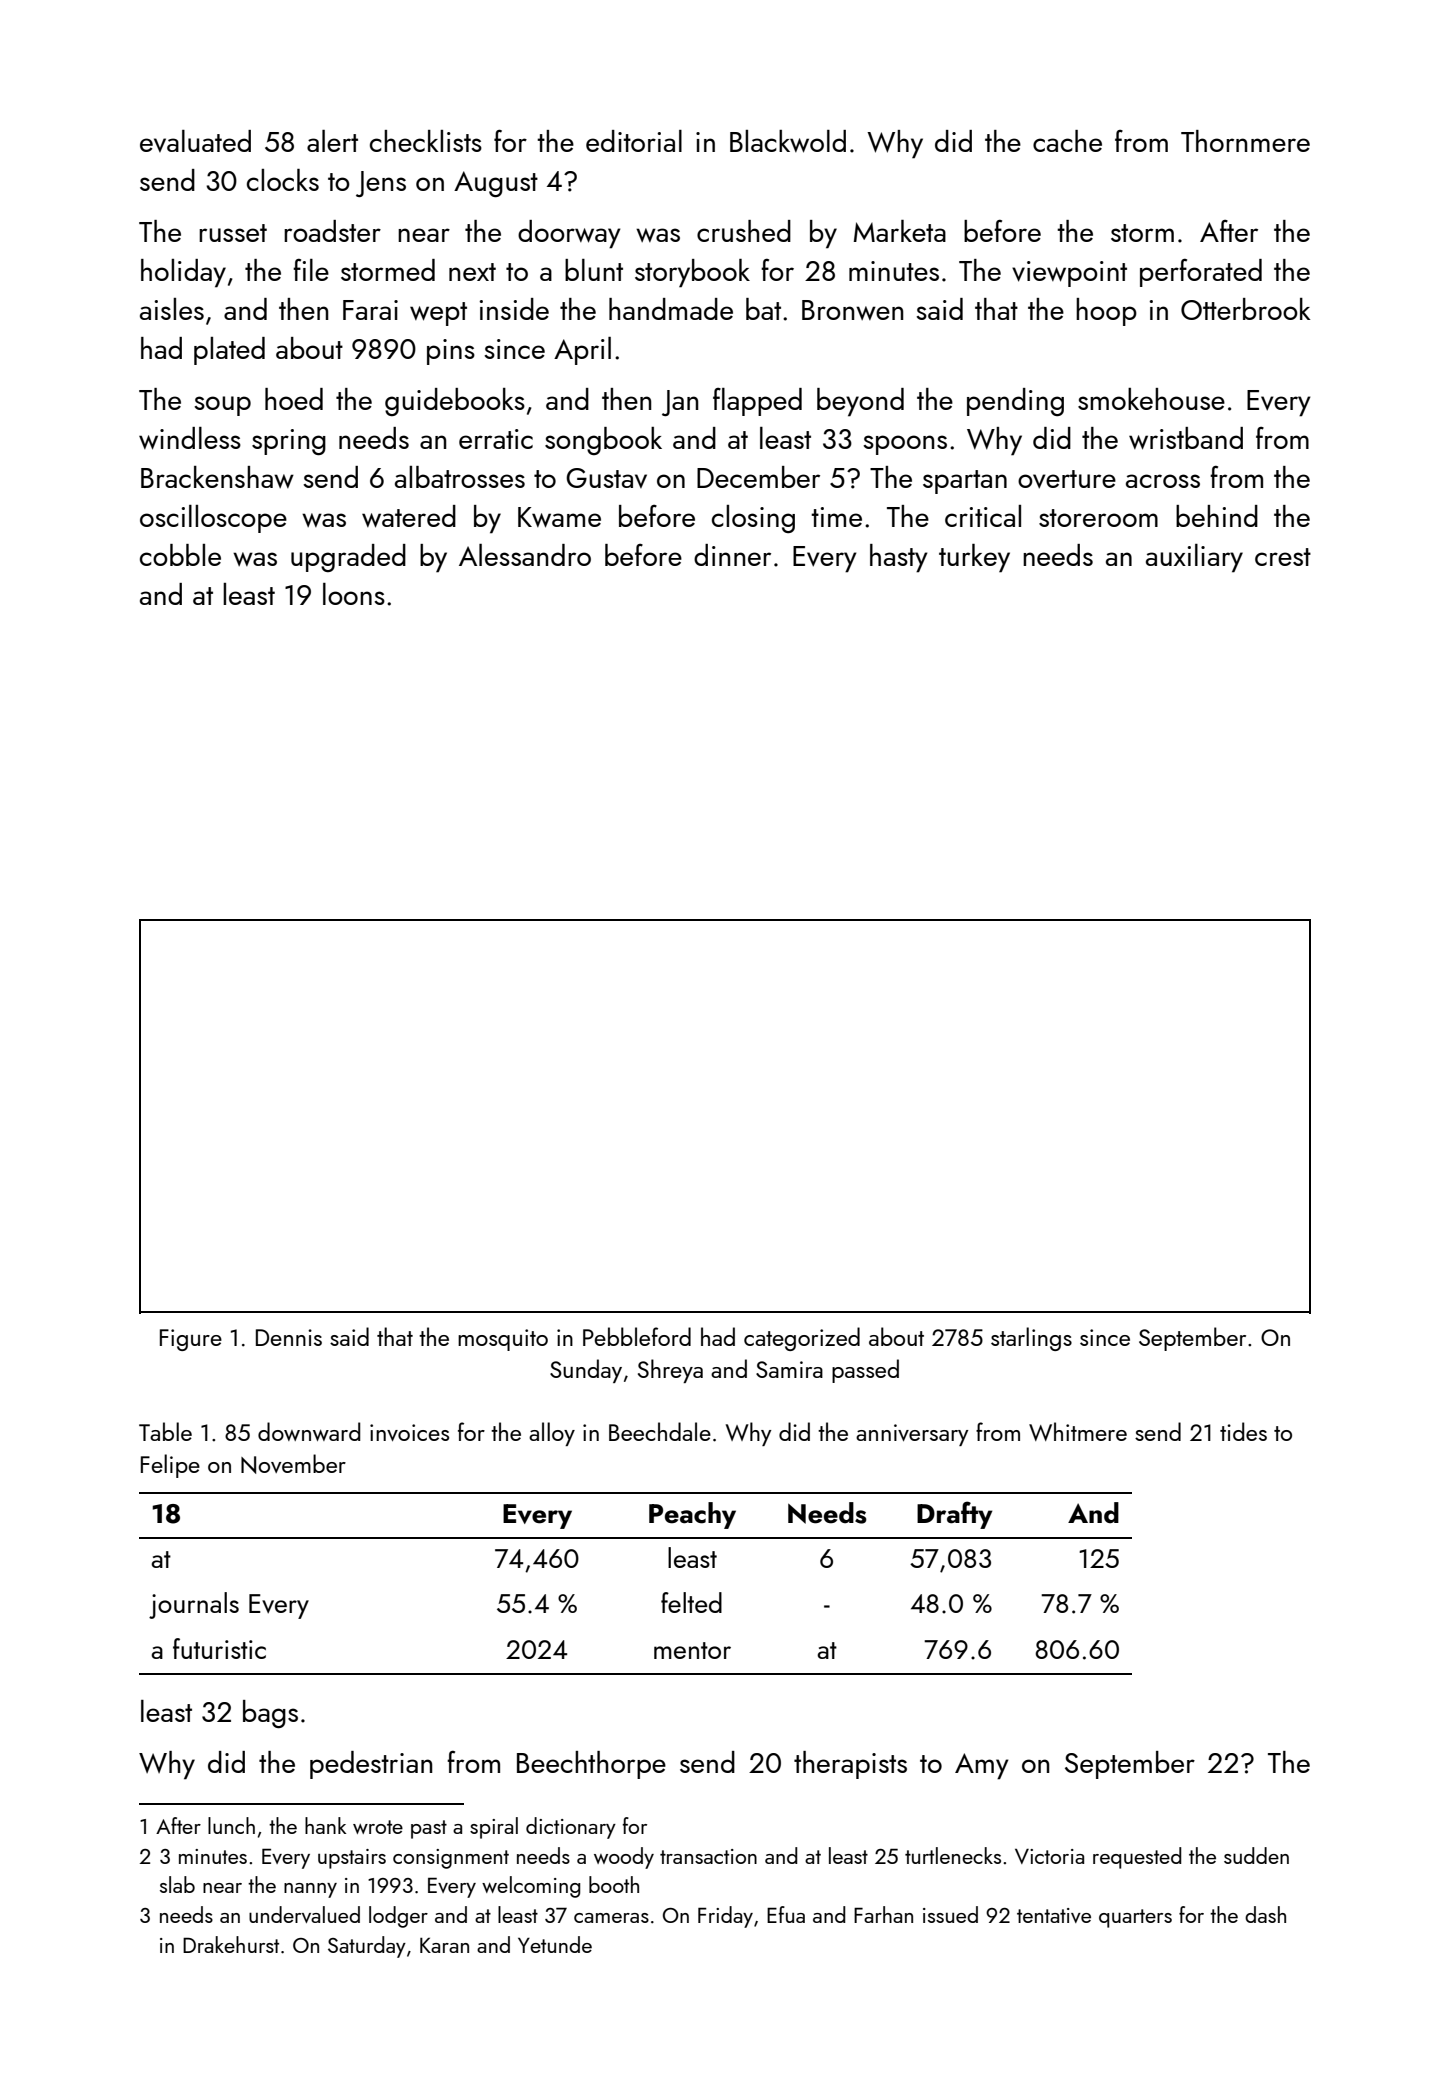  I want to click on viewpoint, so click(1069, 274).
